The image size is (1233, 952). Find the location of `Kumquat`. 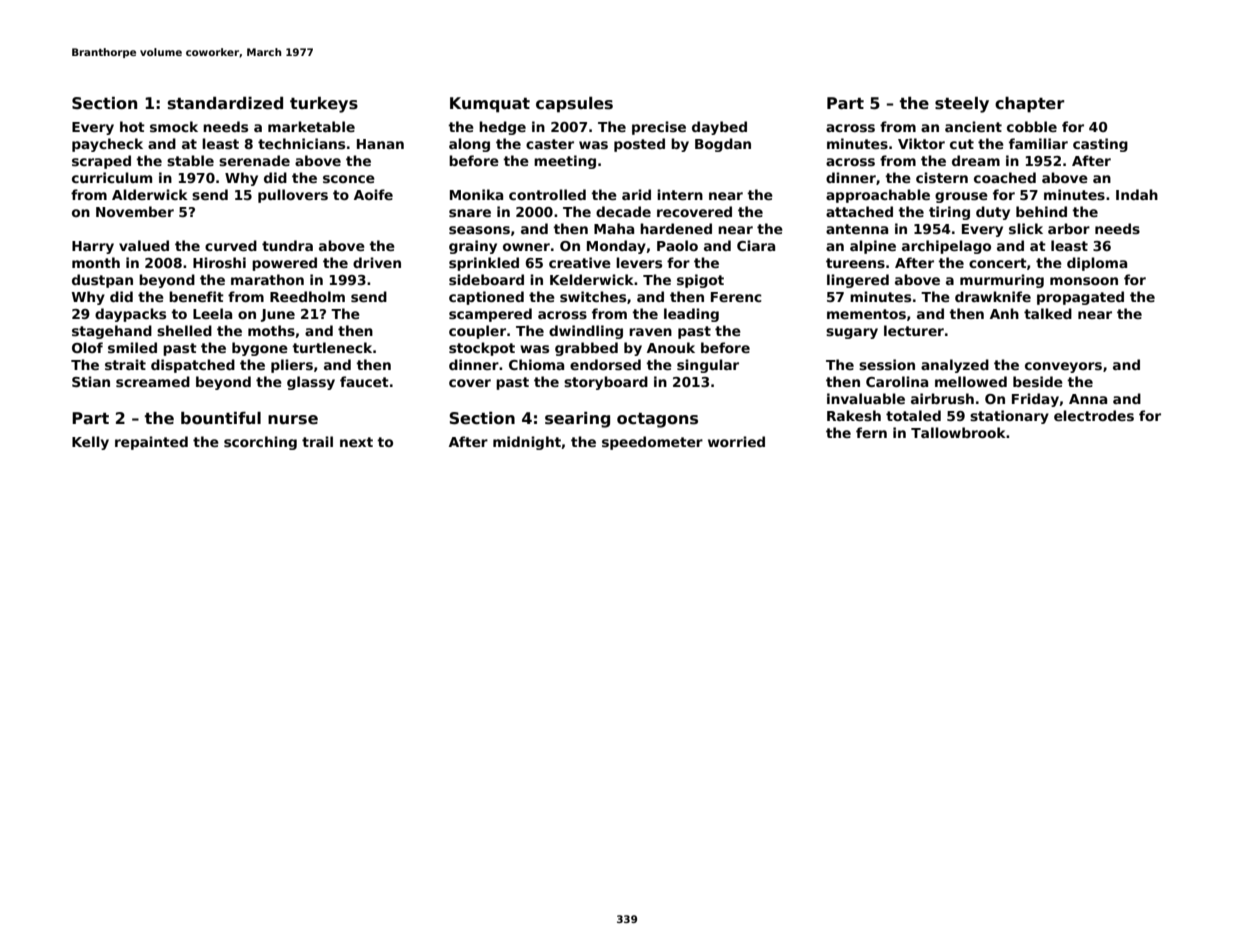

Kumquat is located at coordinates (490, 105).
